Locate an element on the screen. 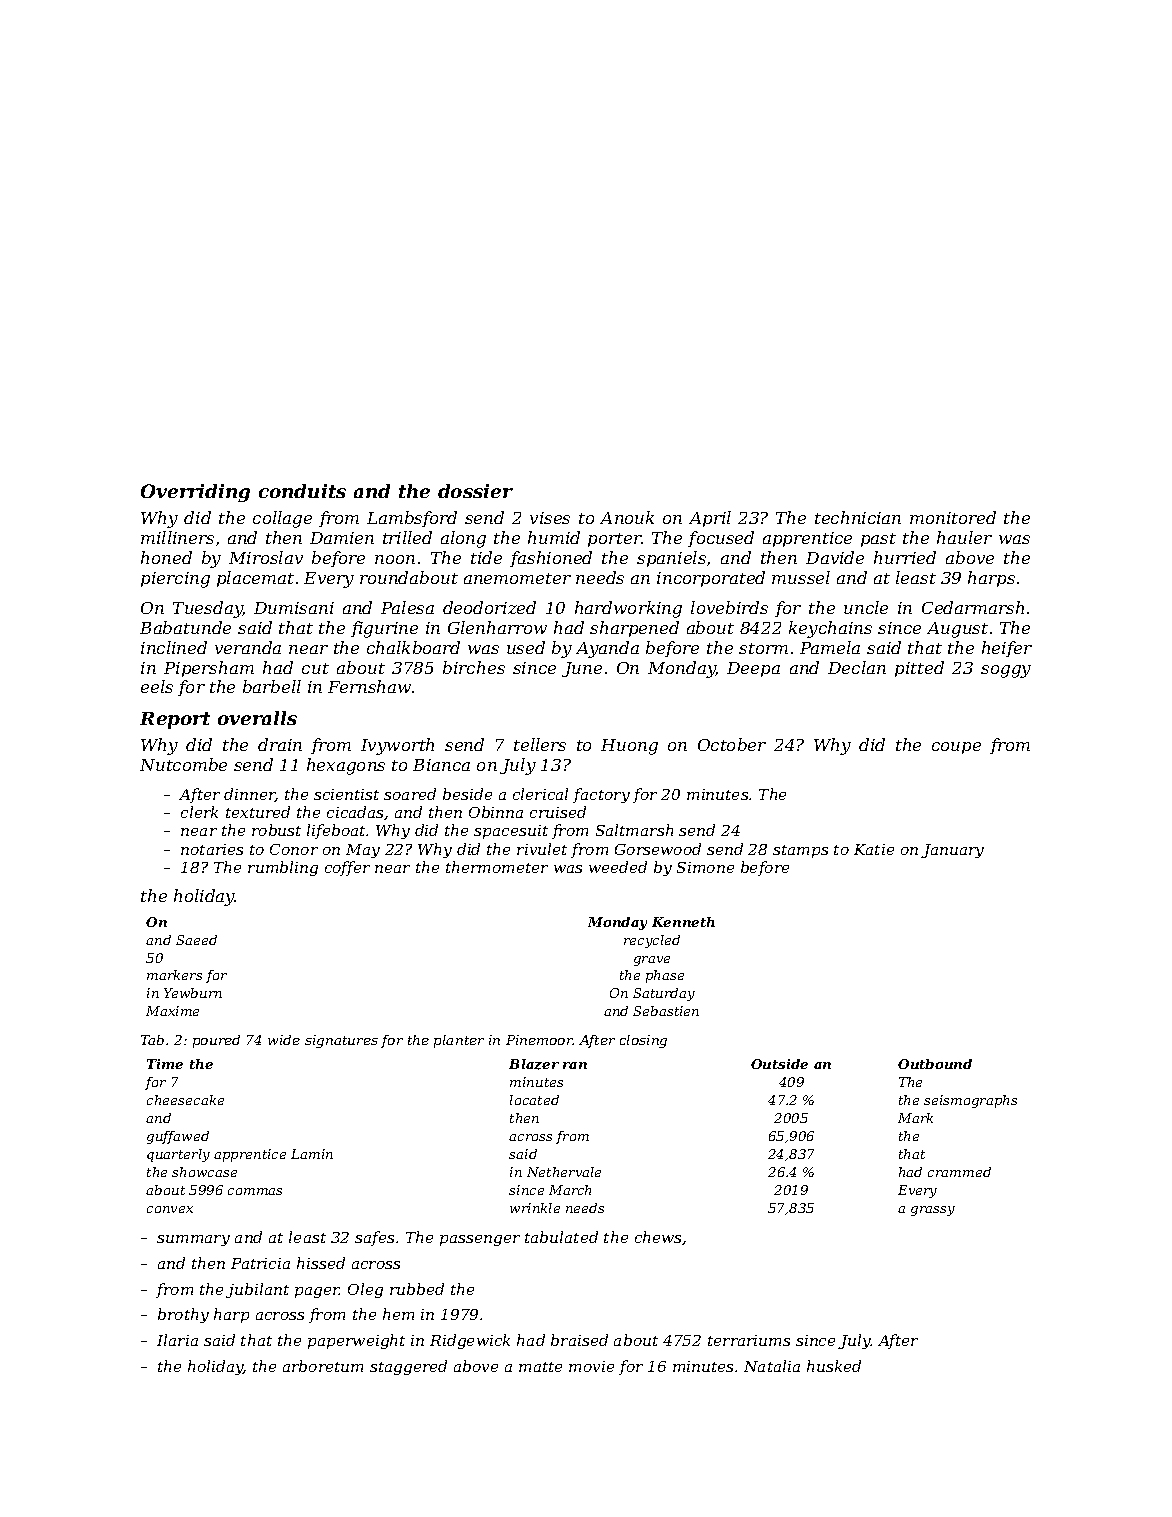  arboretum is located at coordinates (323, 1366).
